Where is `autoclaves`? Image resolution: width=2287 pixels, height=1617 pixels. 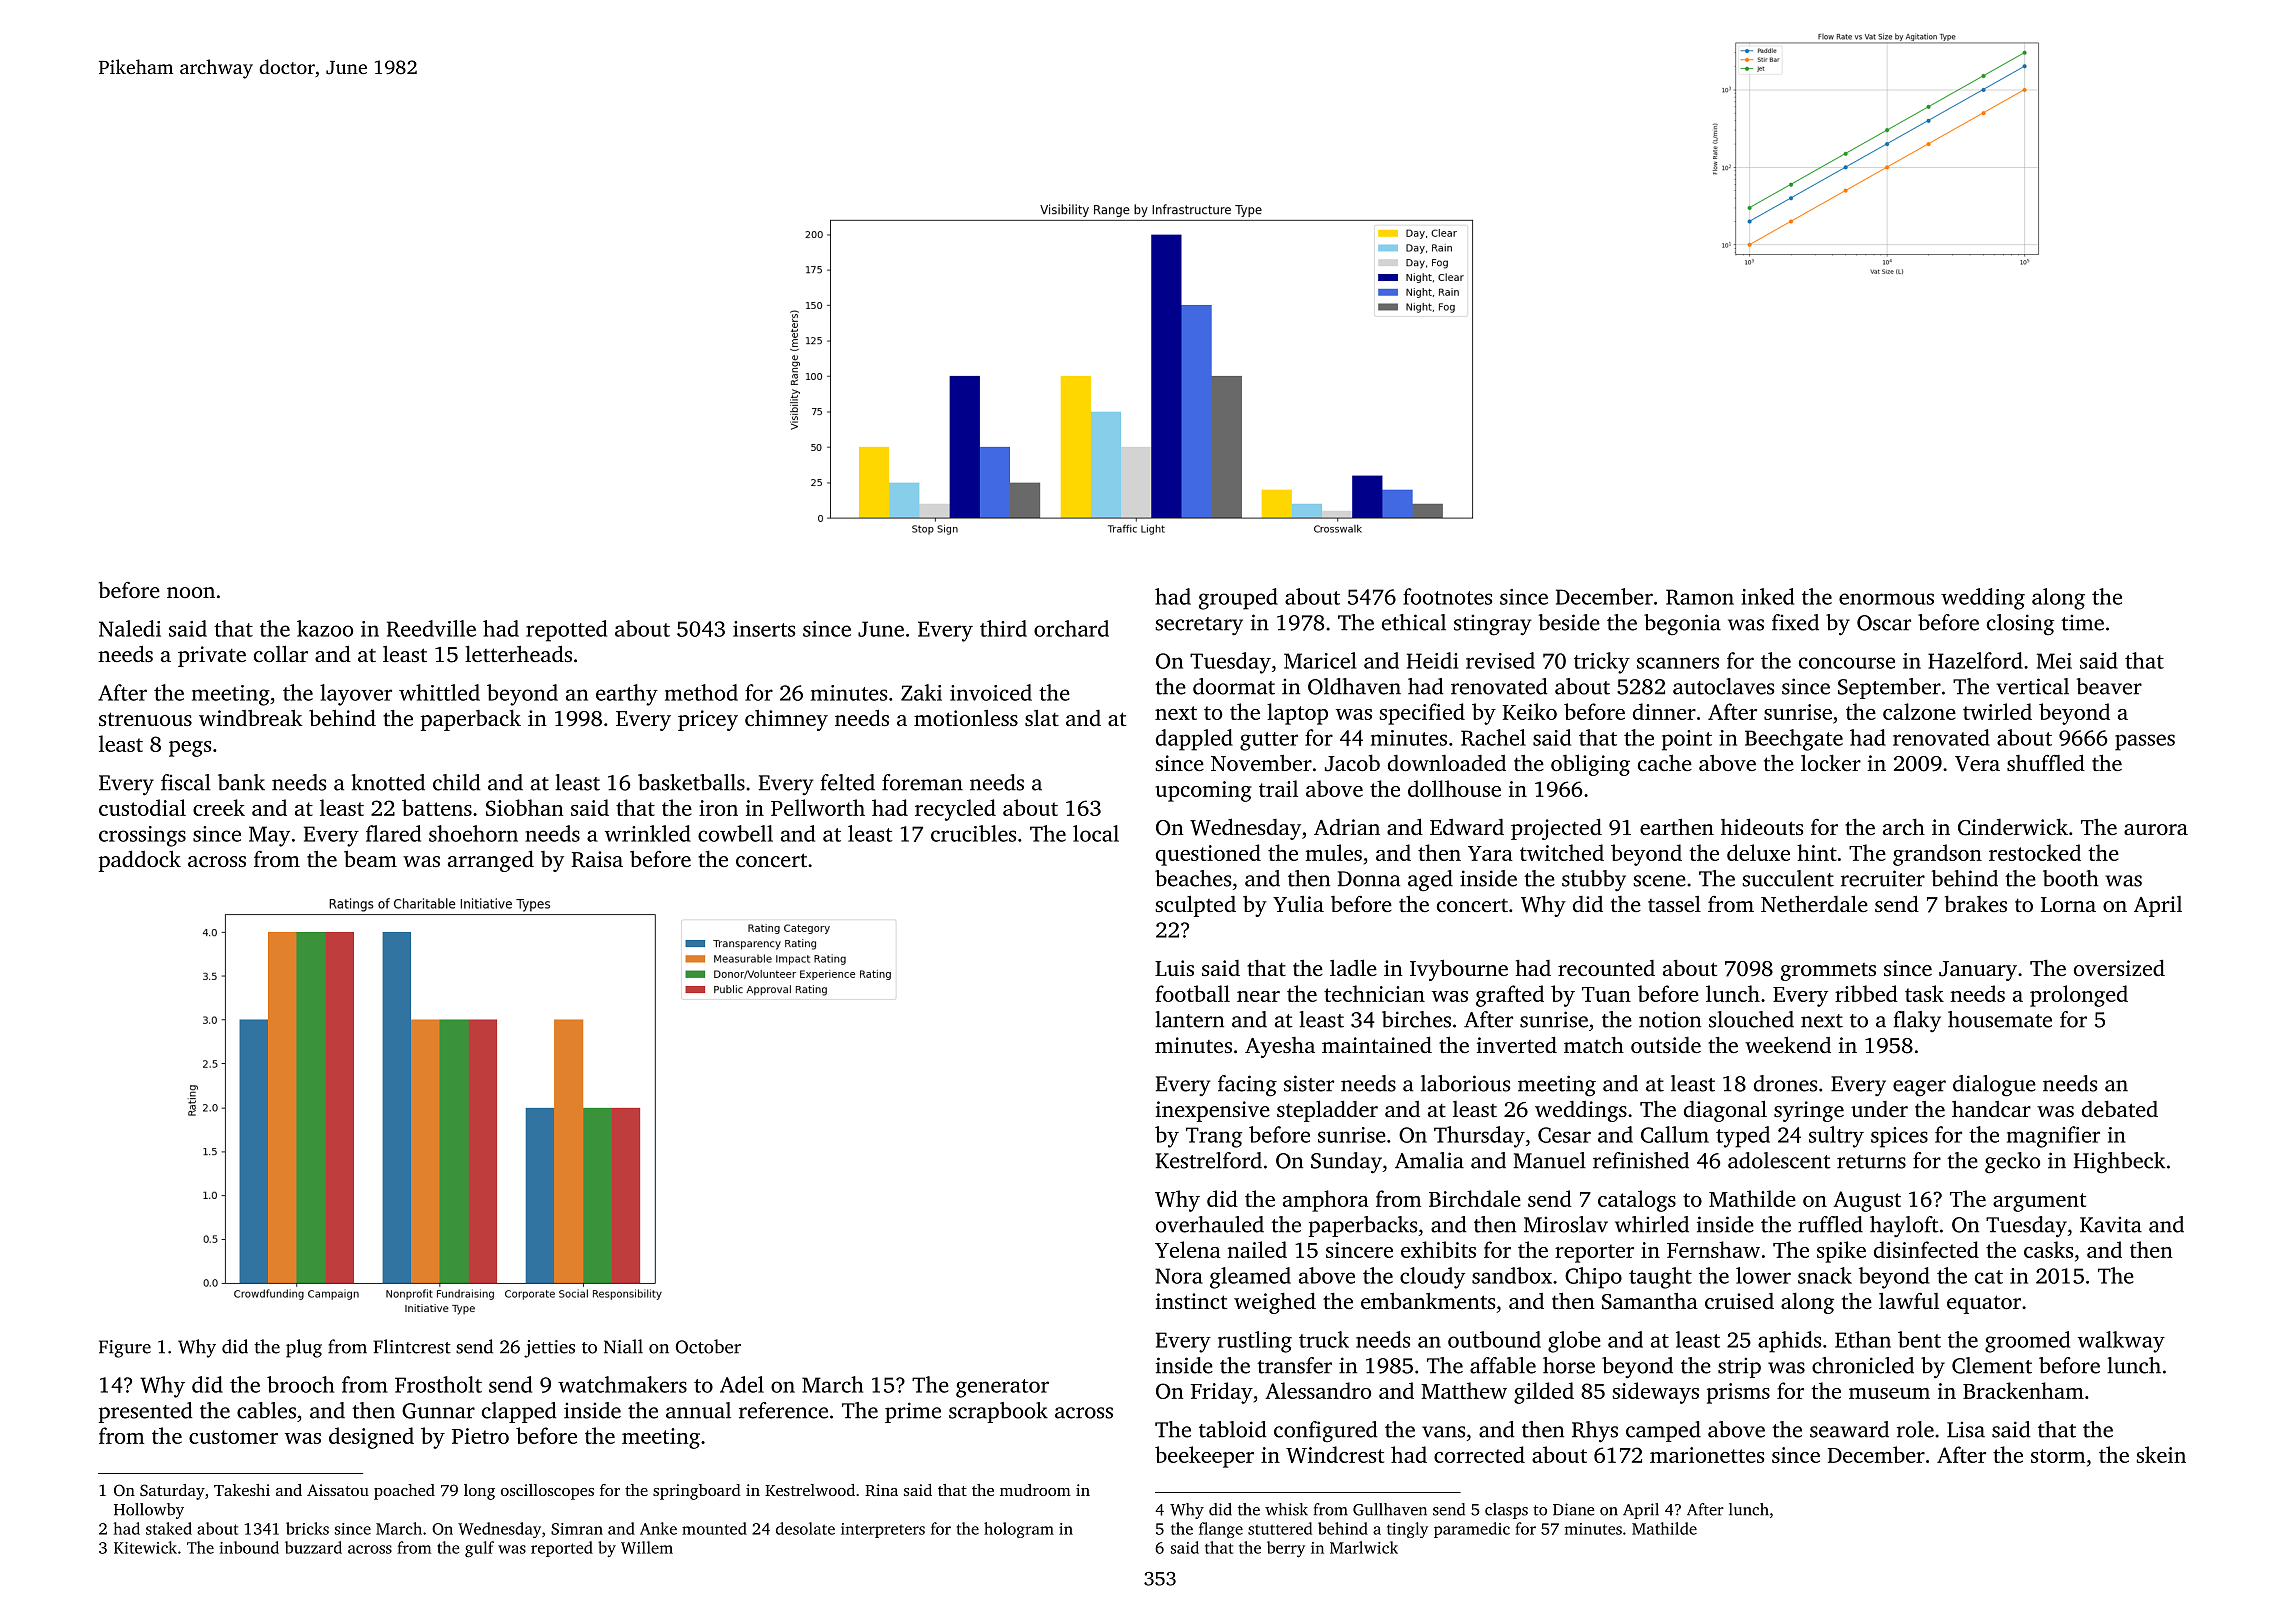 autoclaves is located at coordinates (1723, 686).
